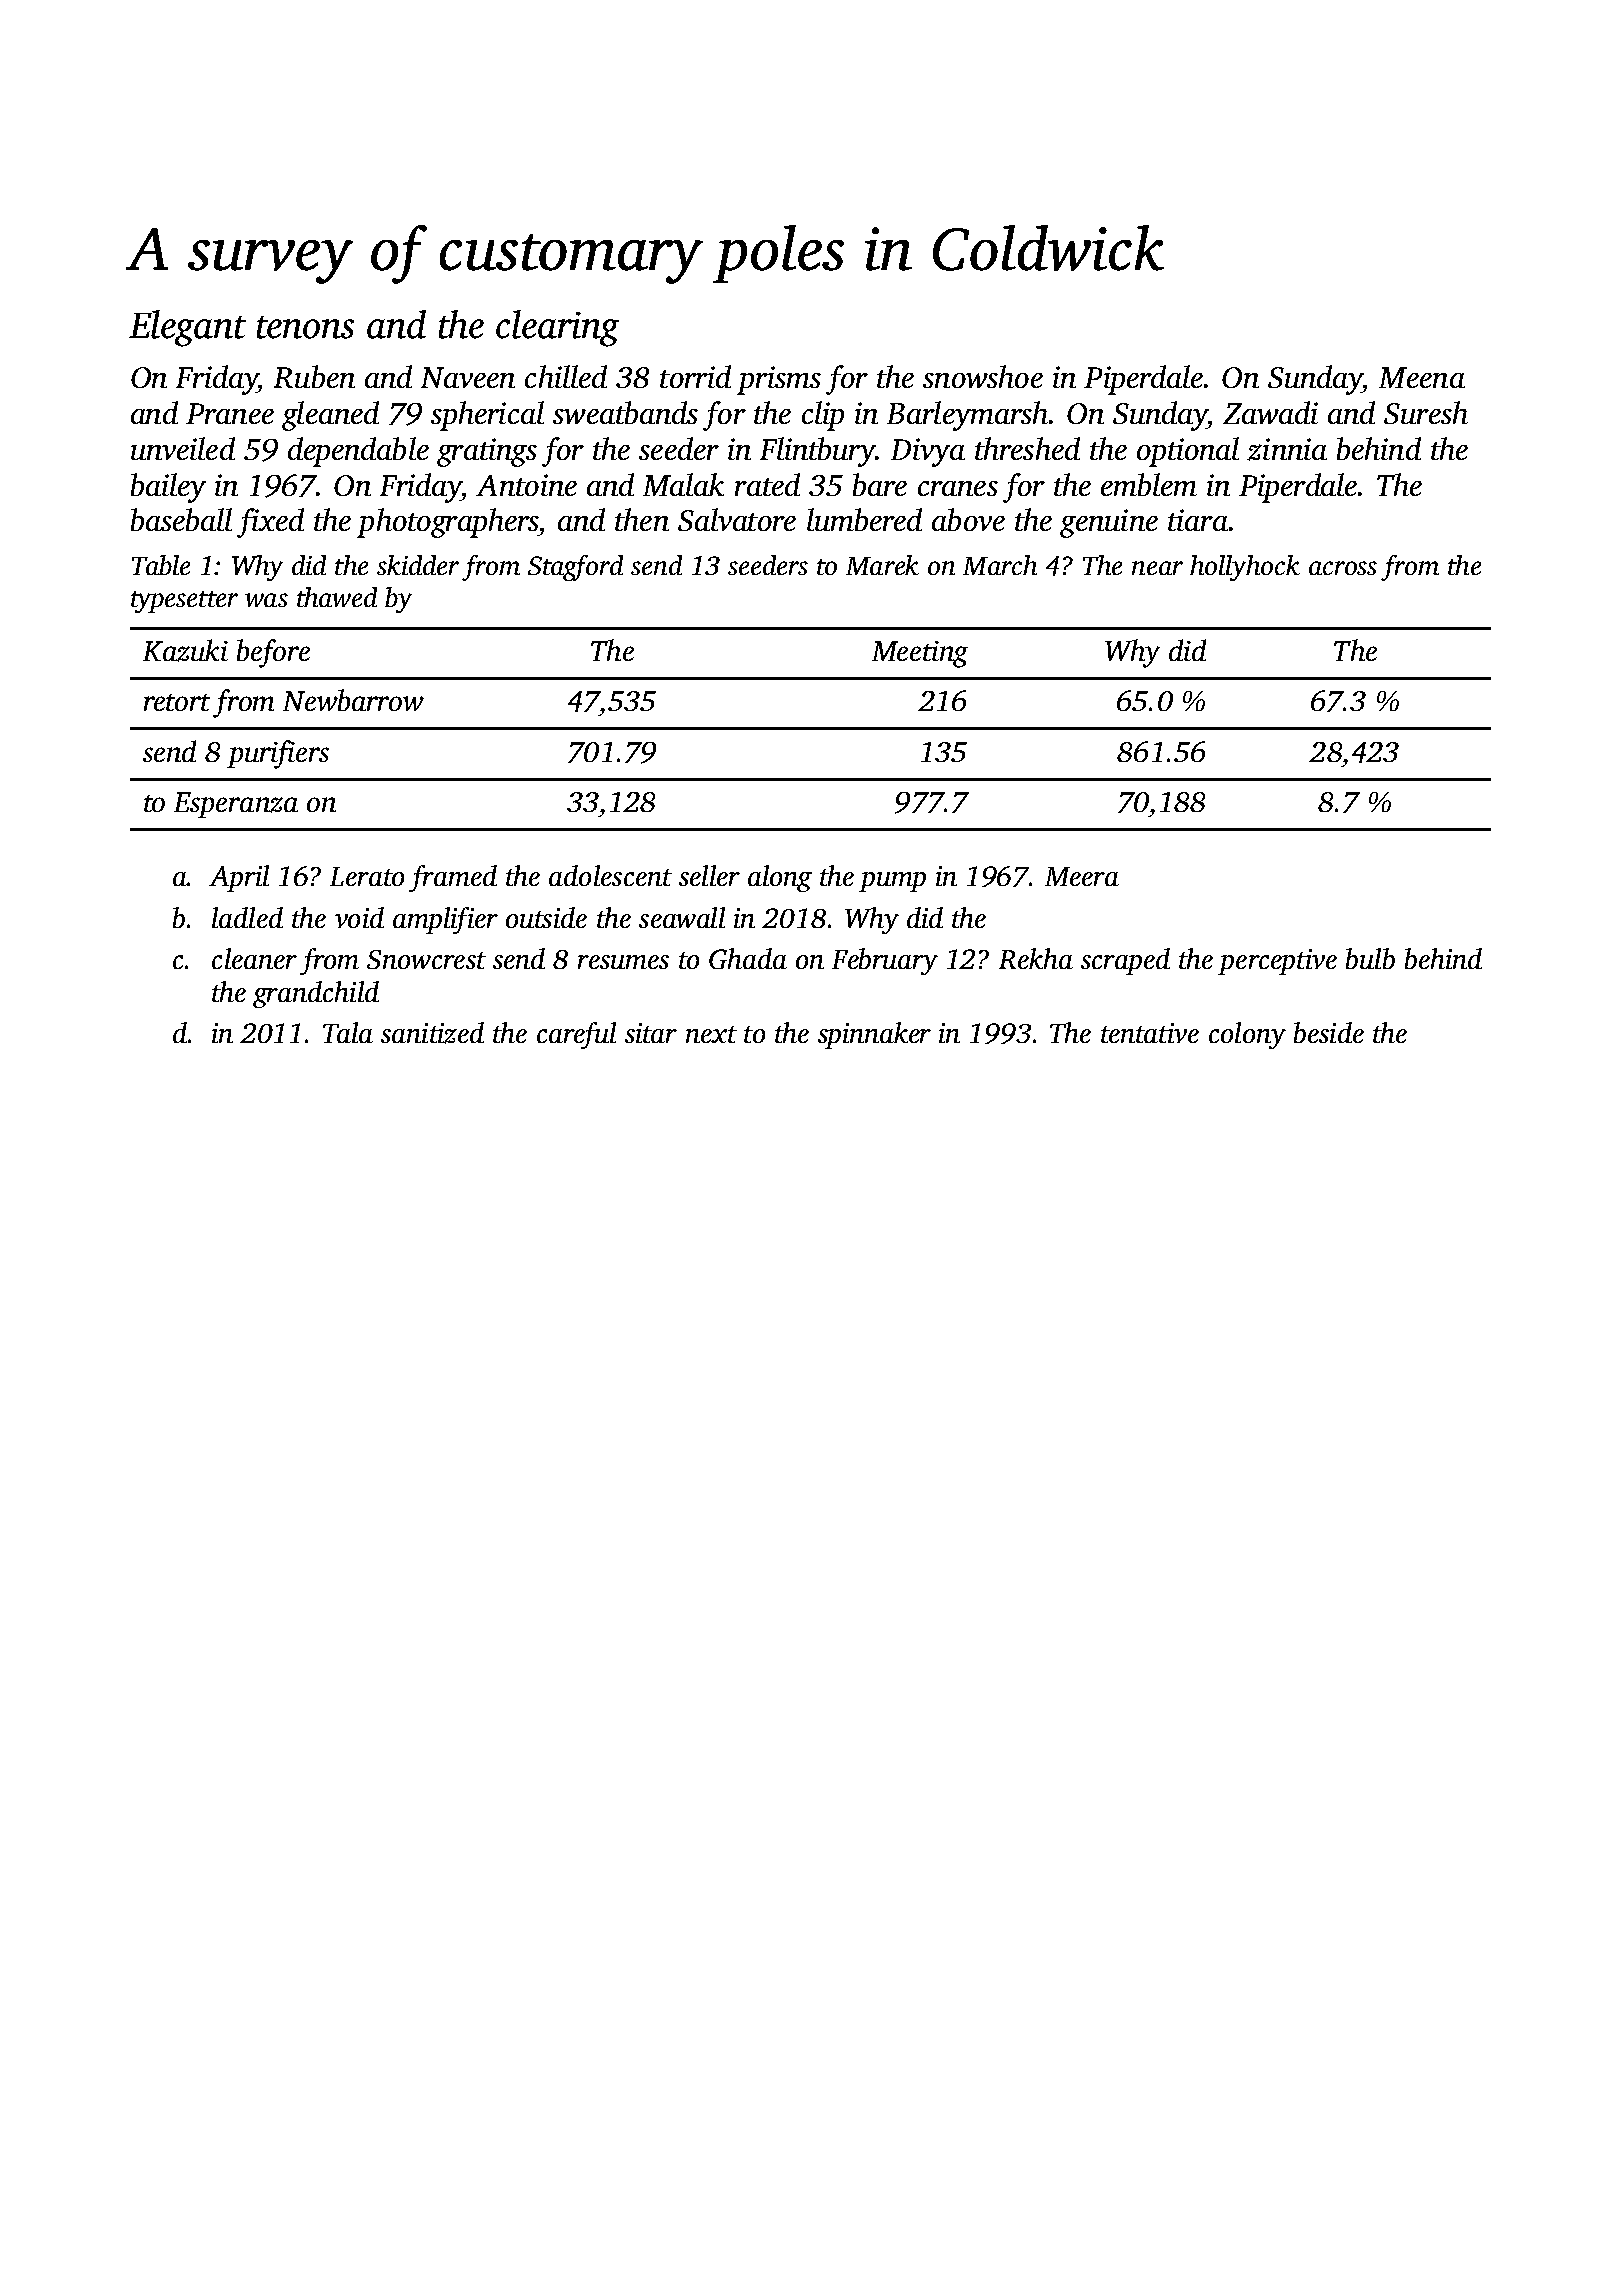 The height and width of the screenshot is (2292, 1620). Describe the element at coordinates (651, 1033) in the screenshot. I see `sitar` at that location.
